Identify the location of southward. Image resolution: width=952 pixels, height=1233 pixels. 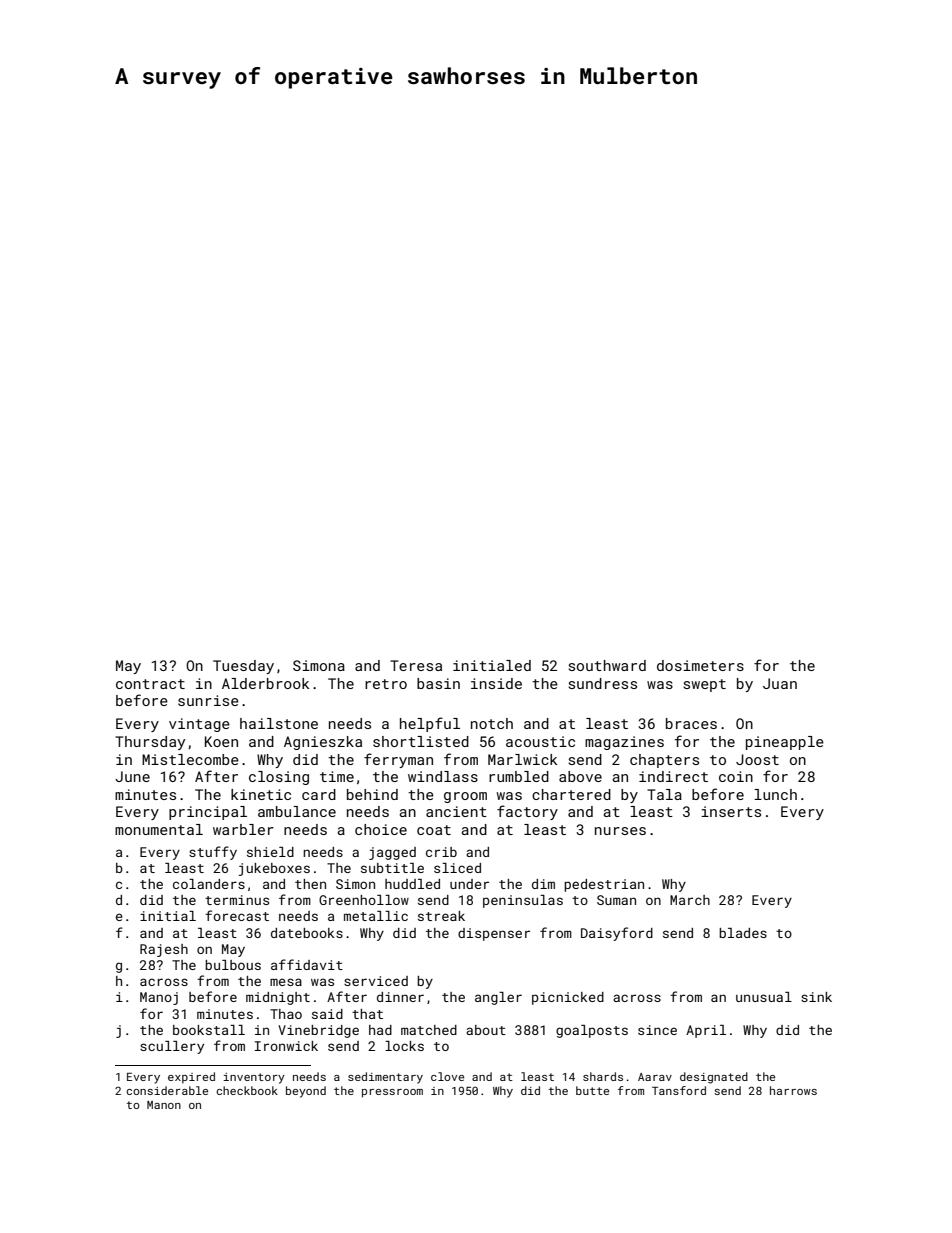
(607, 665).
